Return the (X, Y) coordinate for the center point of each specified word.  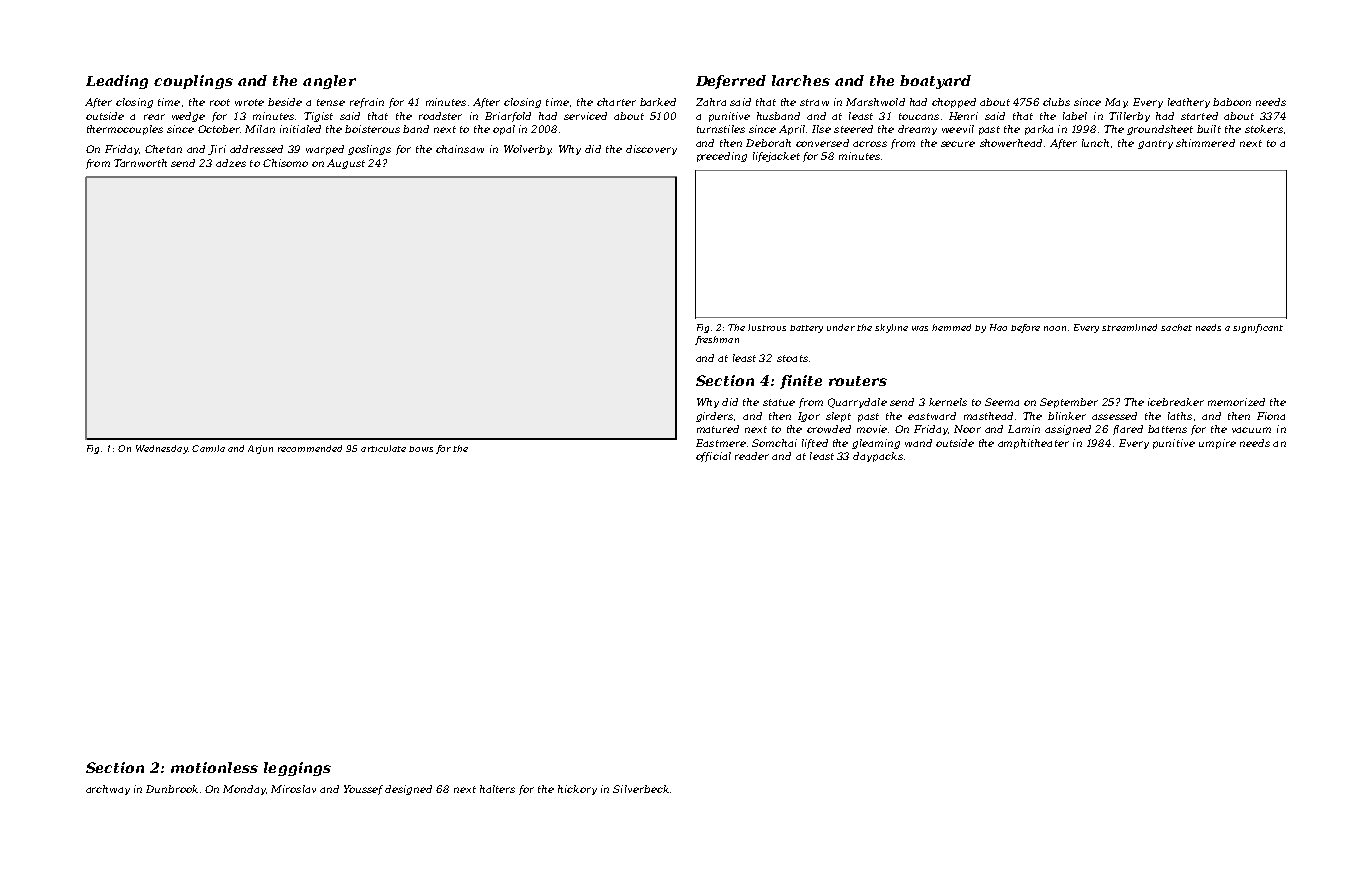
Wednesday (161, 449)
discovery (651, 150)
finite (801, 382)
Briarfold (508, 117)
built (1209, 129)
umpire (1217, 444)
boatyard (935, 82)
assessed (1114, 416)
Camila (208, 448)
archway (108, 790)
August (346, 164)
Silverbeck (641, 789)
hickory (577, 790)
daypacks (878, 457)
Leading (117, 82)
